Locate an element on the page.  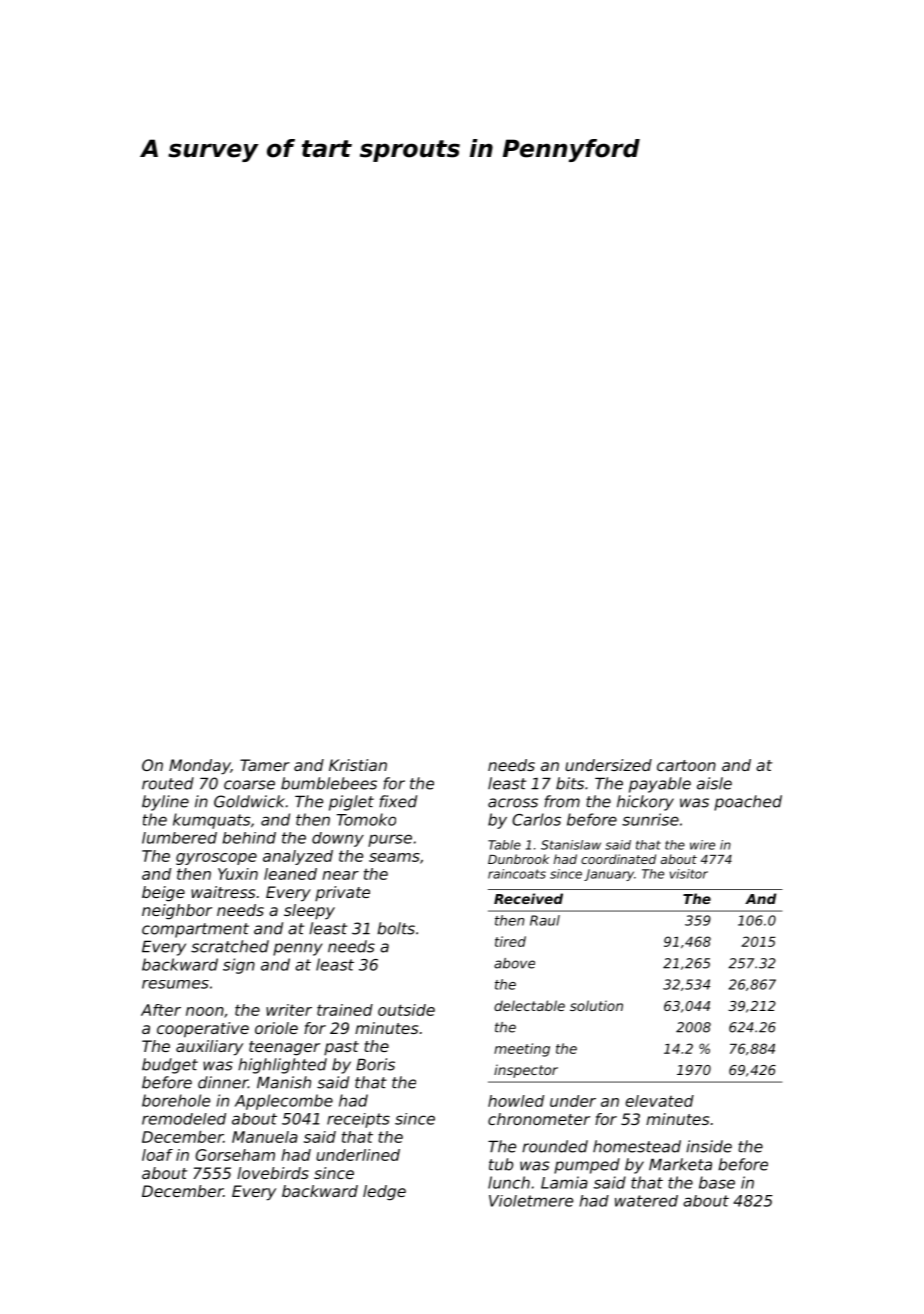
cartoon is located at coordinates (686, 765).
